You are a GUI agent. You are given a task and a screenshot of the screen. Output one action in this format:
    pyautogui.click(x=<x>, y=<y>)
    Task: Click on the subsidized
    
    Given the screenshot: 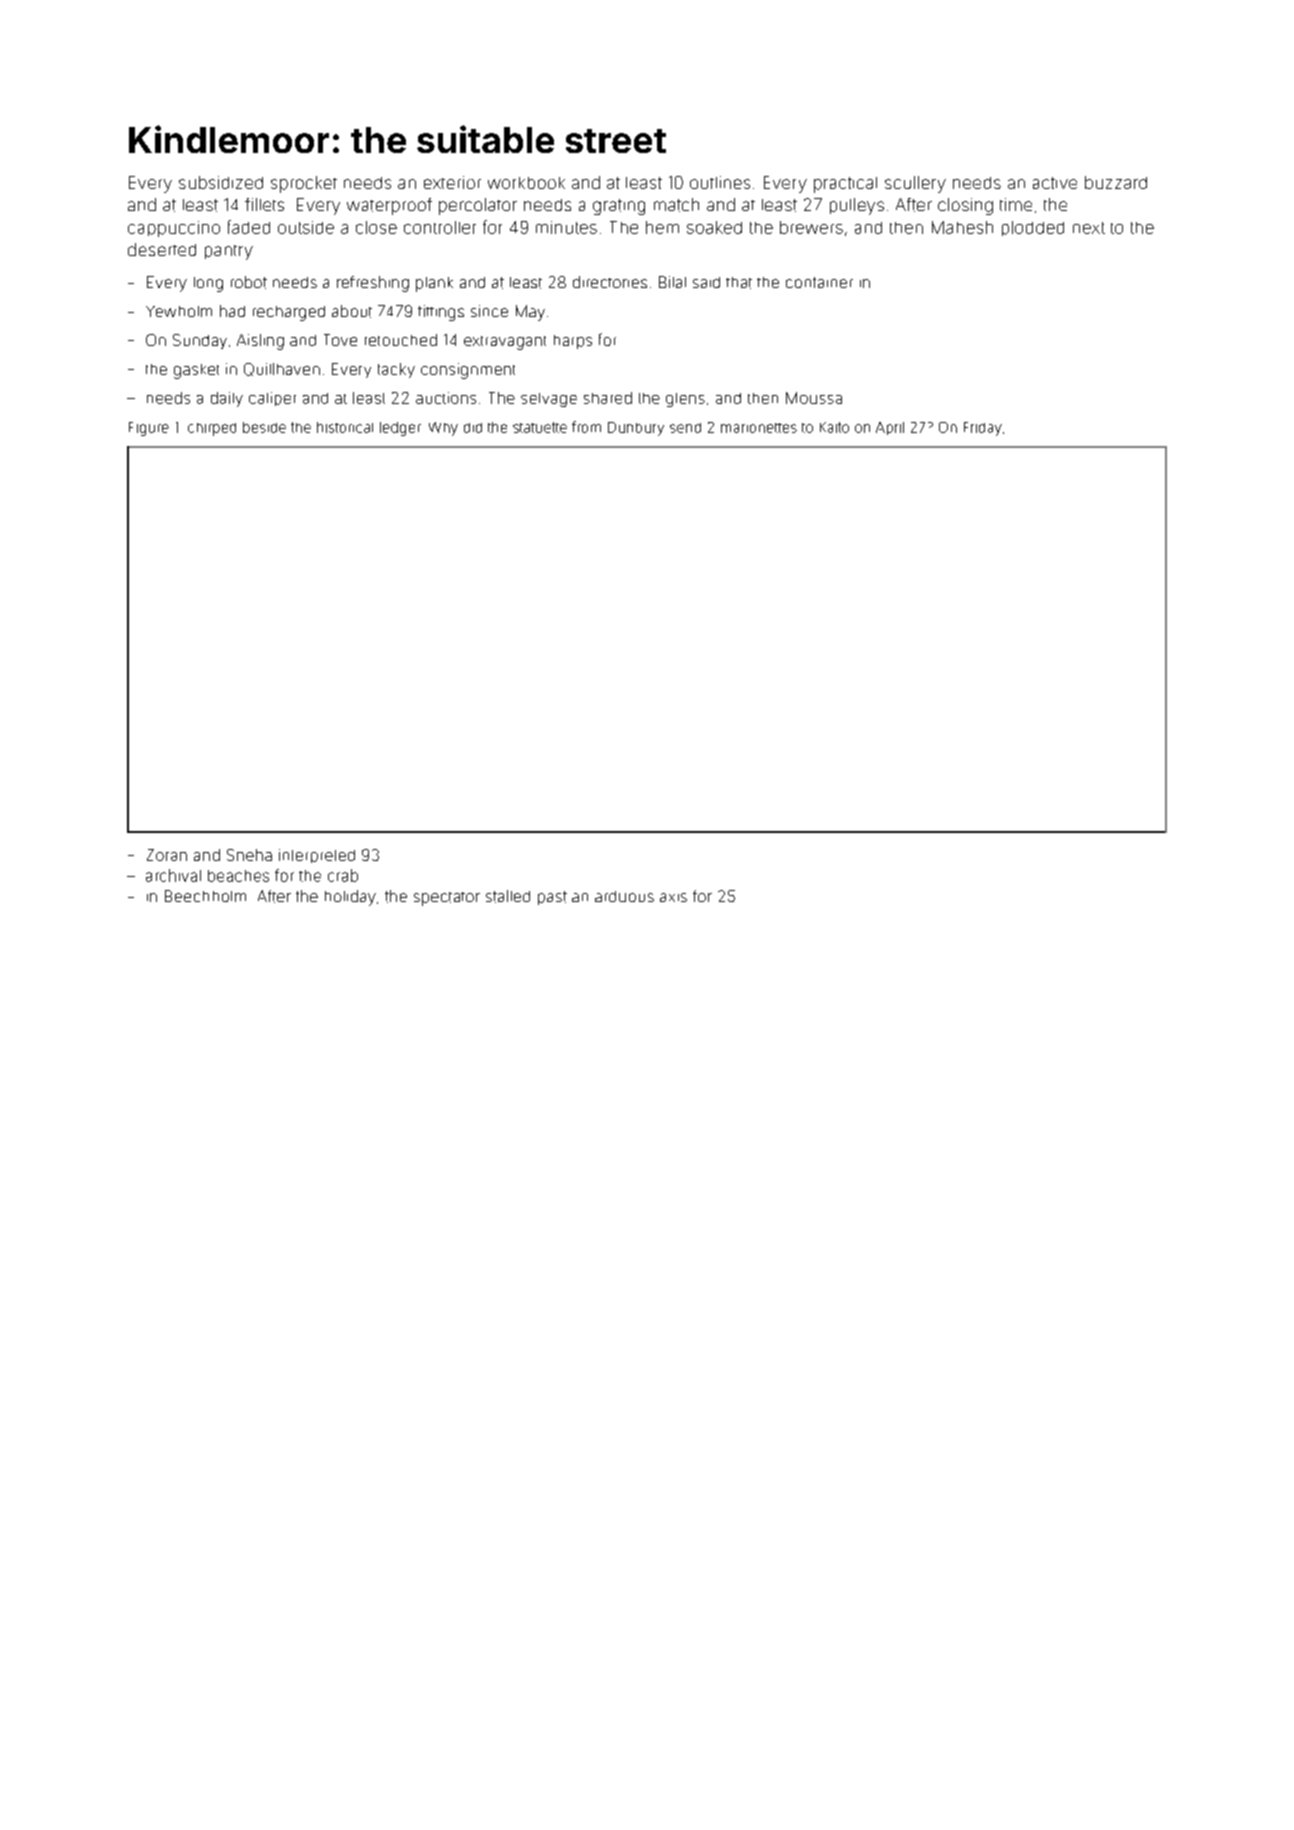 What is the action you would take?
    pyautogui.click(x=221, y=182)
